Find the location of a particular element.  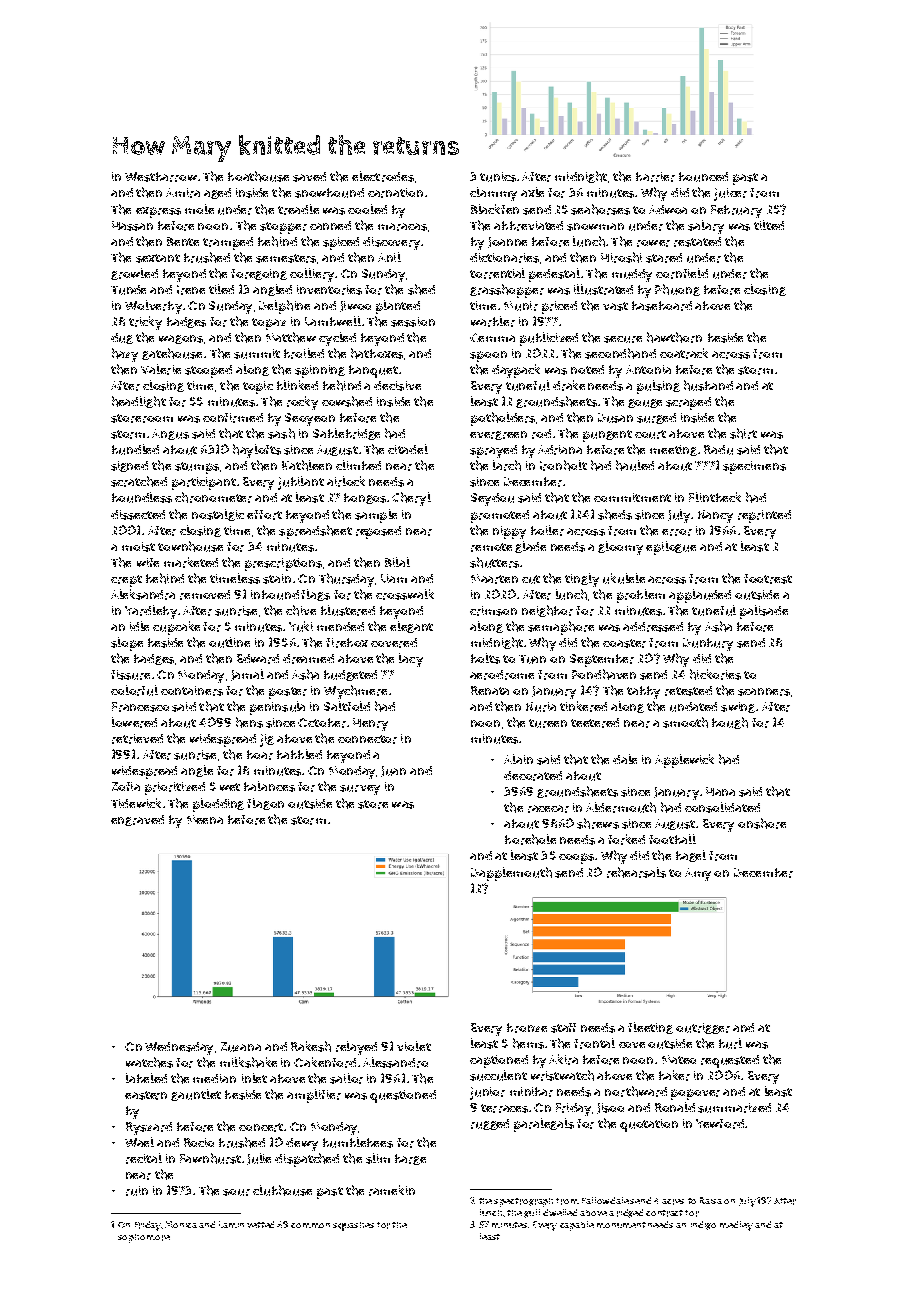

effort is located at coordinates (264, 515).
